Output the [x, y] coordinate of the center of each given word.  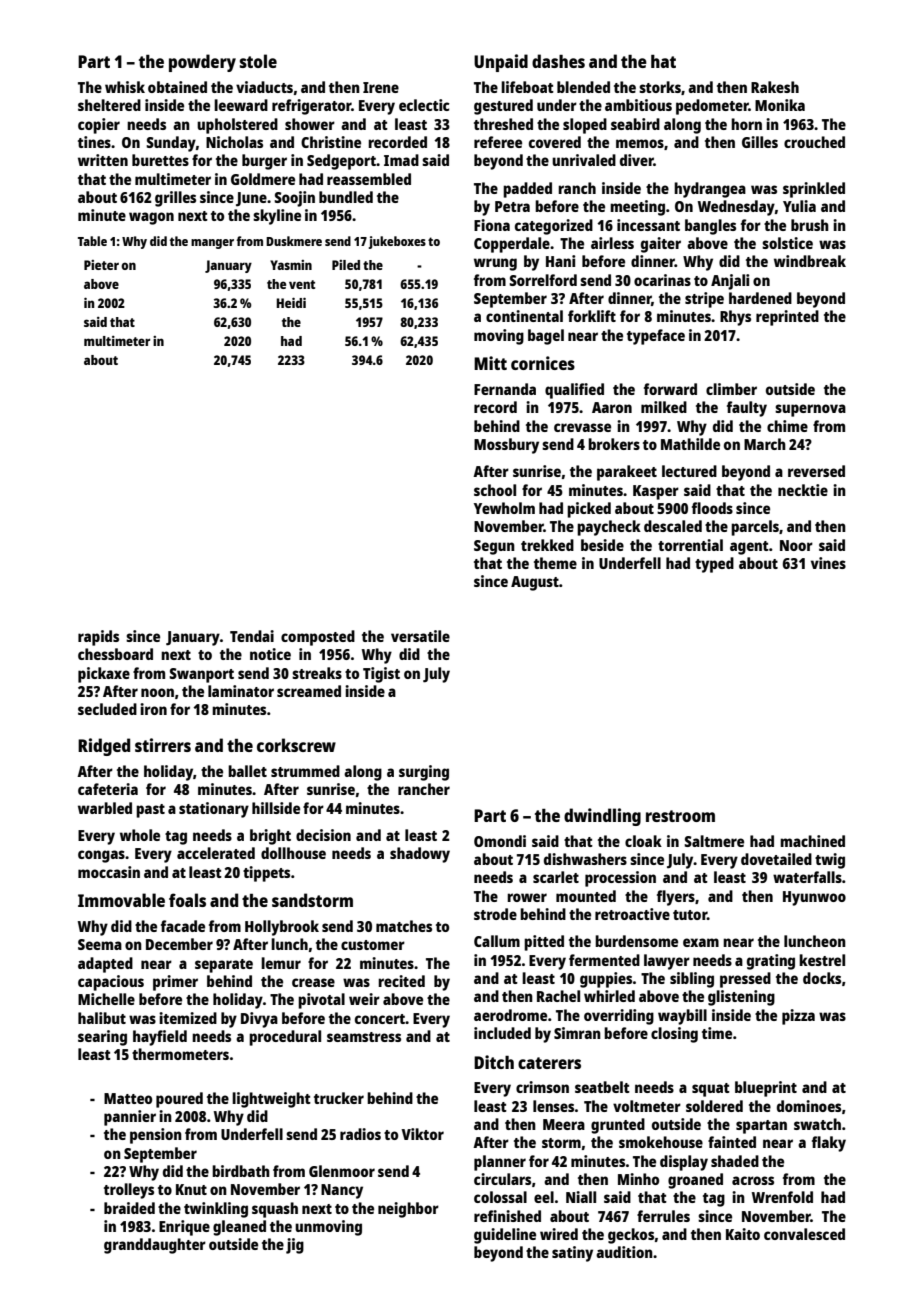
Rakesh [775, 87]
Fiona [492, 225]
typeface [656, 337]
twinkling [216, 1210]
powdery [202, 63]
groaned [695, 1181]
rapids [98, 638]
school [495, 490]
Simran [577, 1033]
